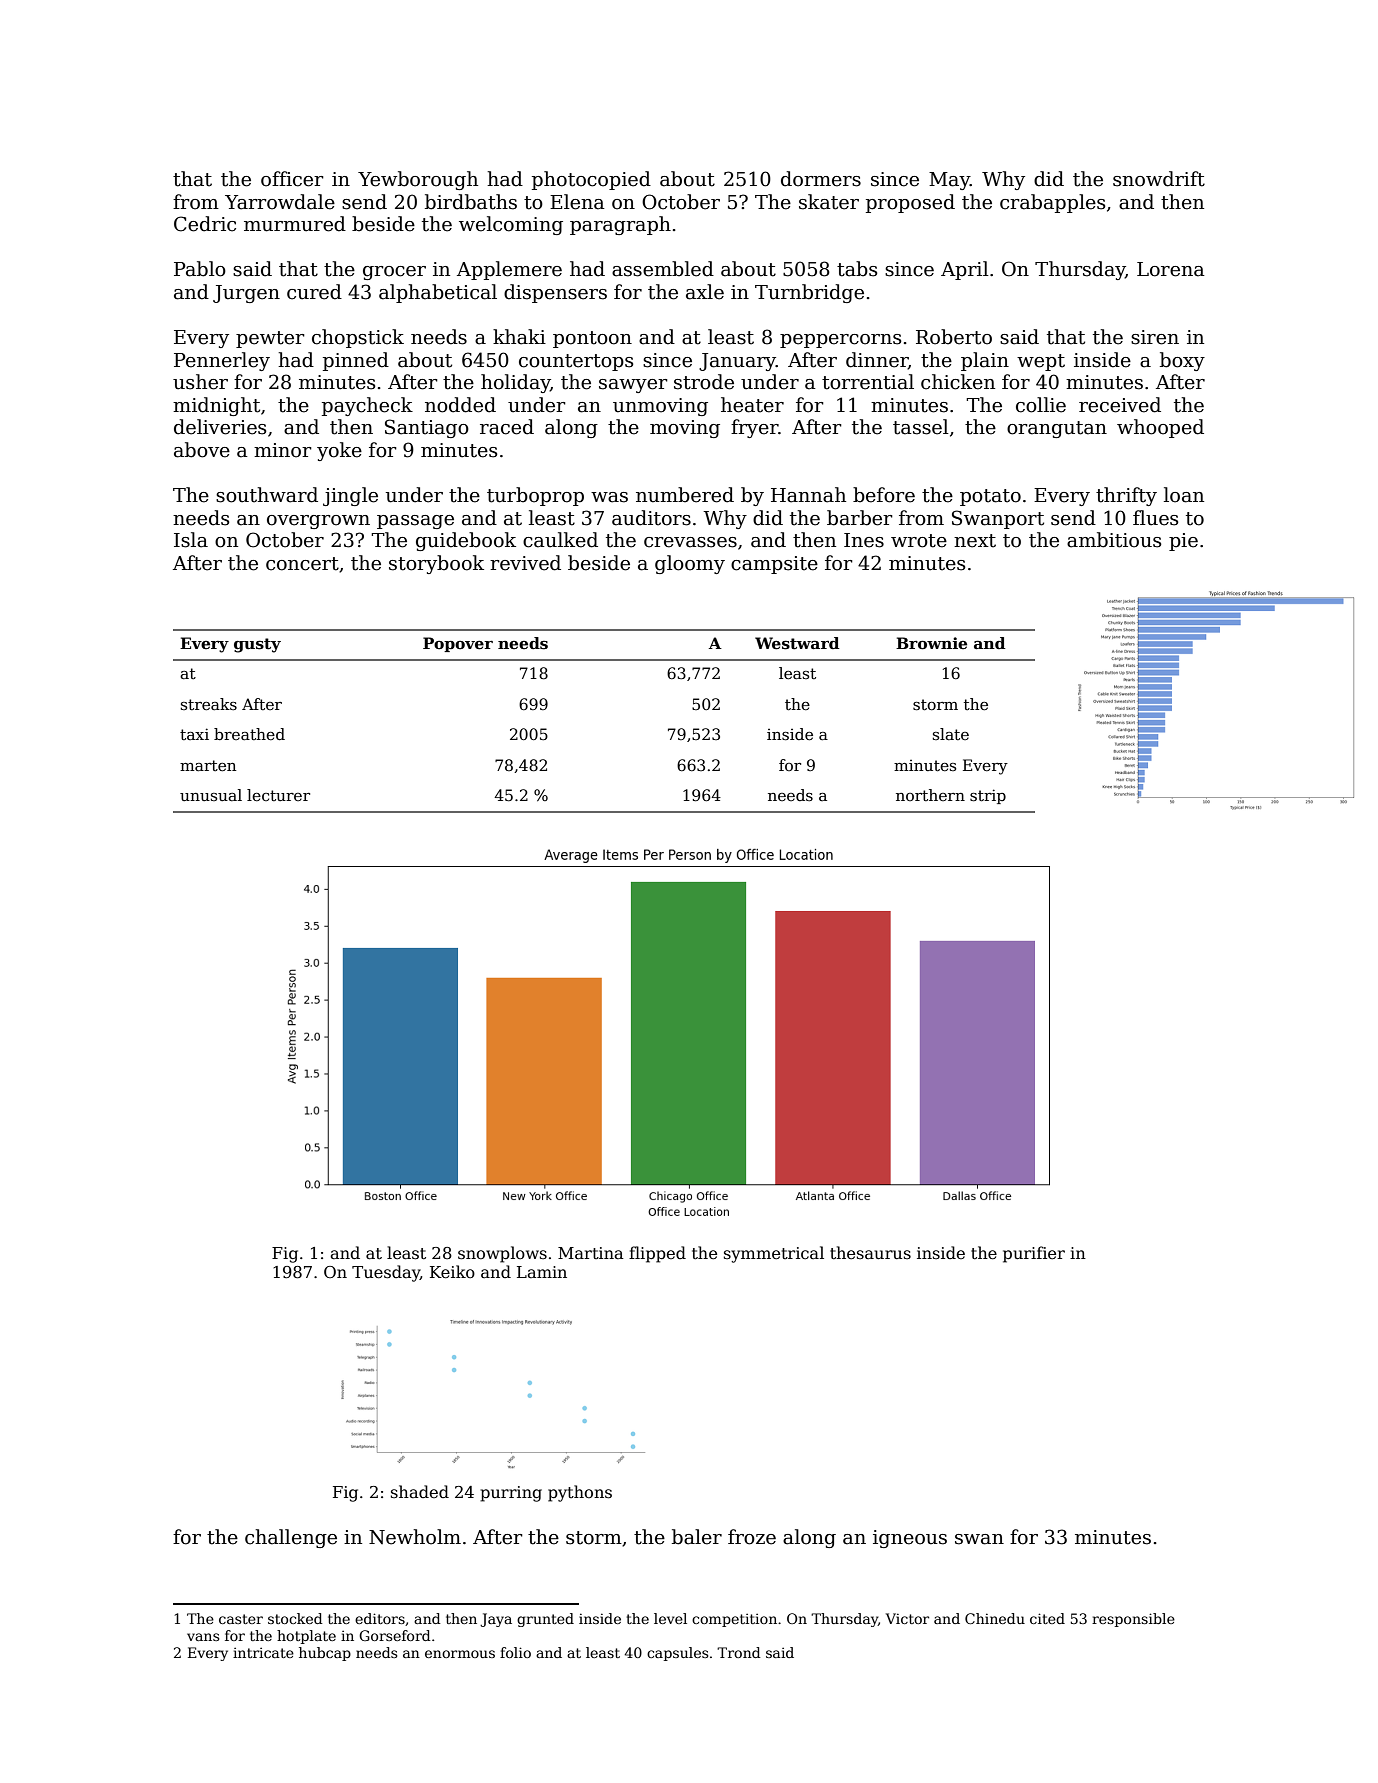  Describe the element at coordinates (291, 1538) in the document. I see `challenge` at that location.
